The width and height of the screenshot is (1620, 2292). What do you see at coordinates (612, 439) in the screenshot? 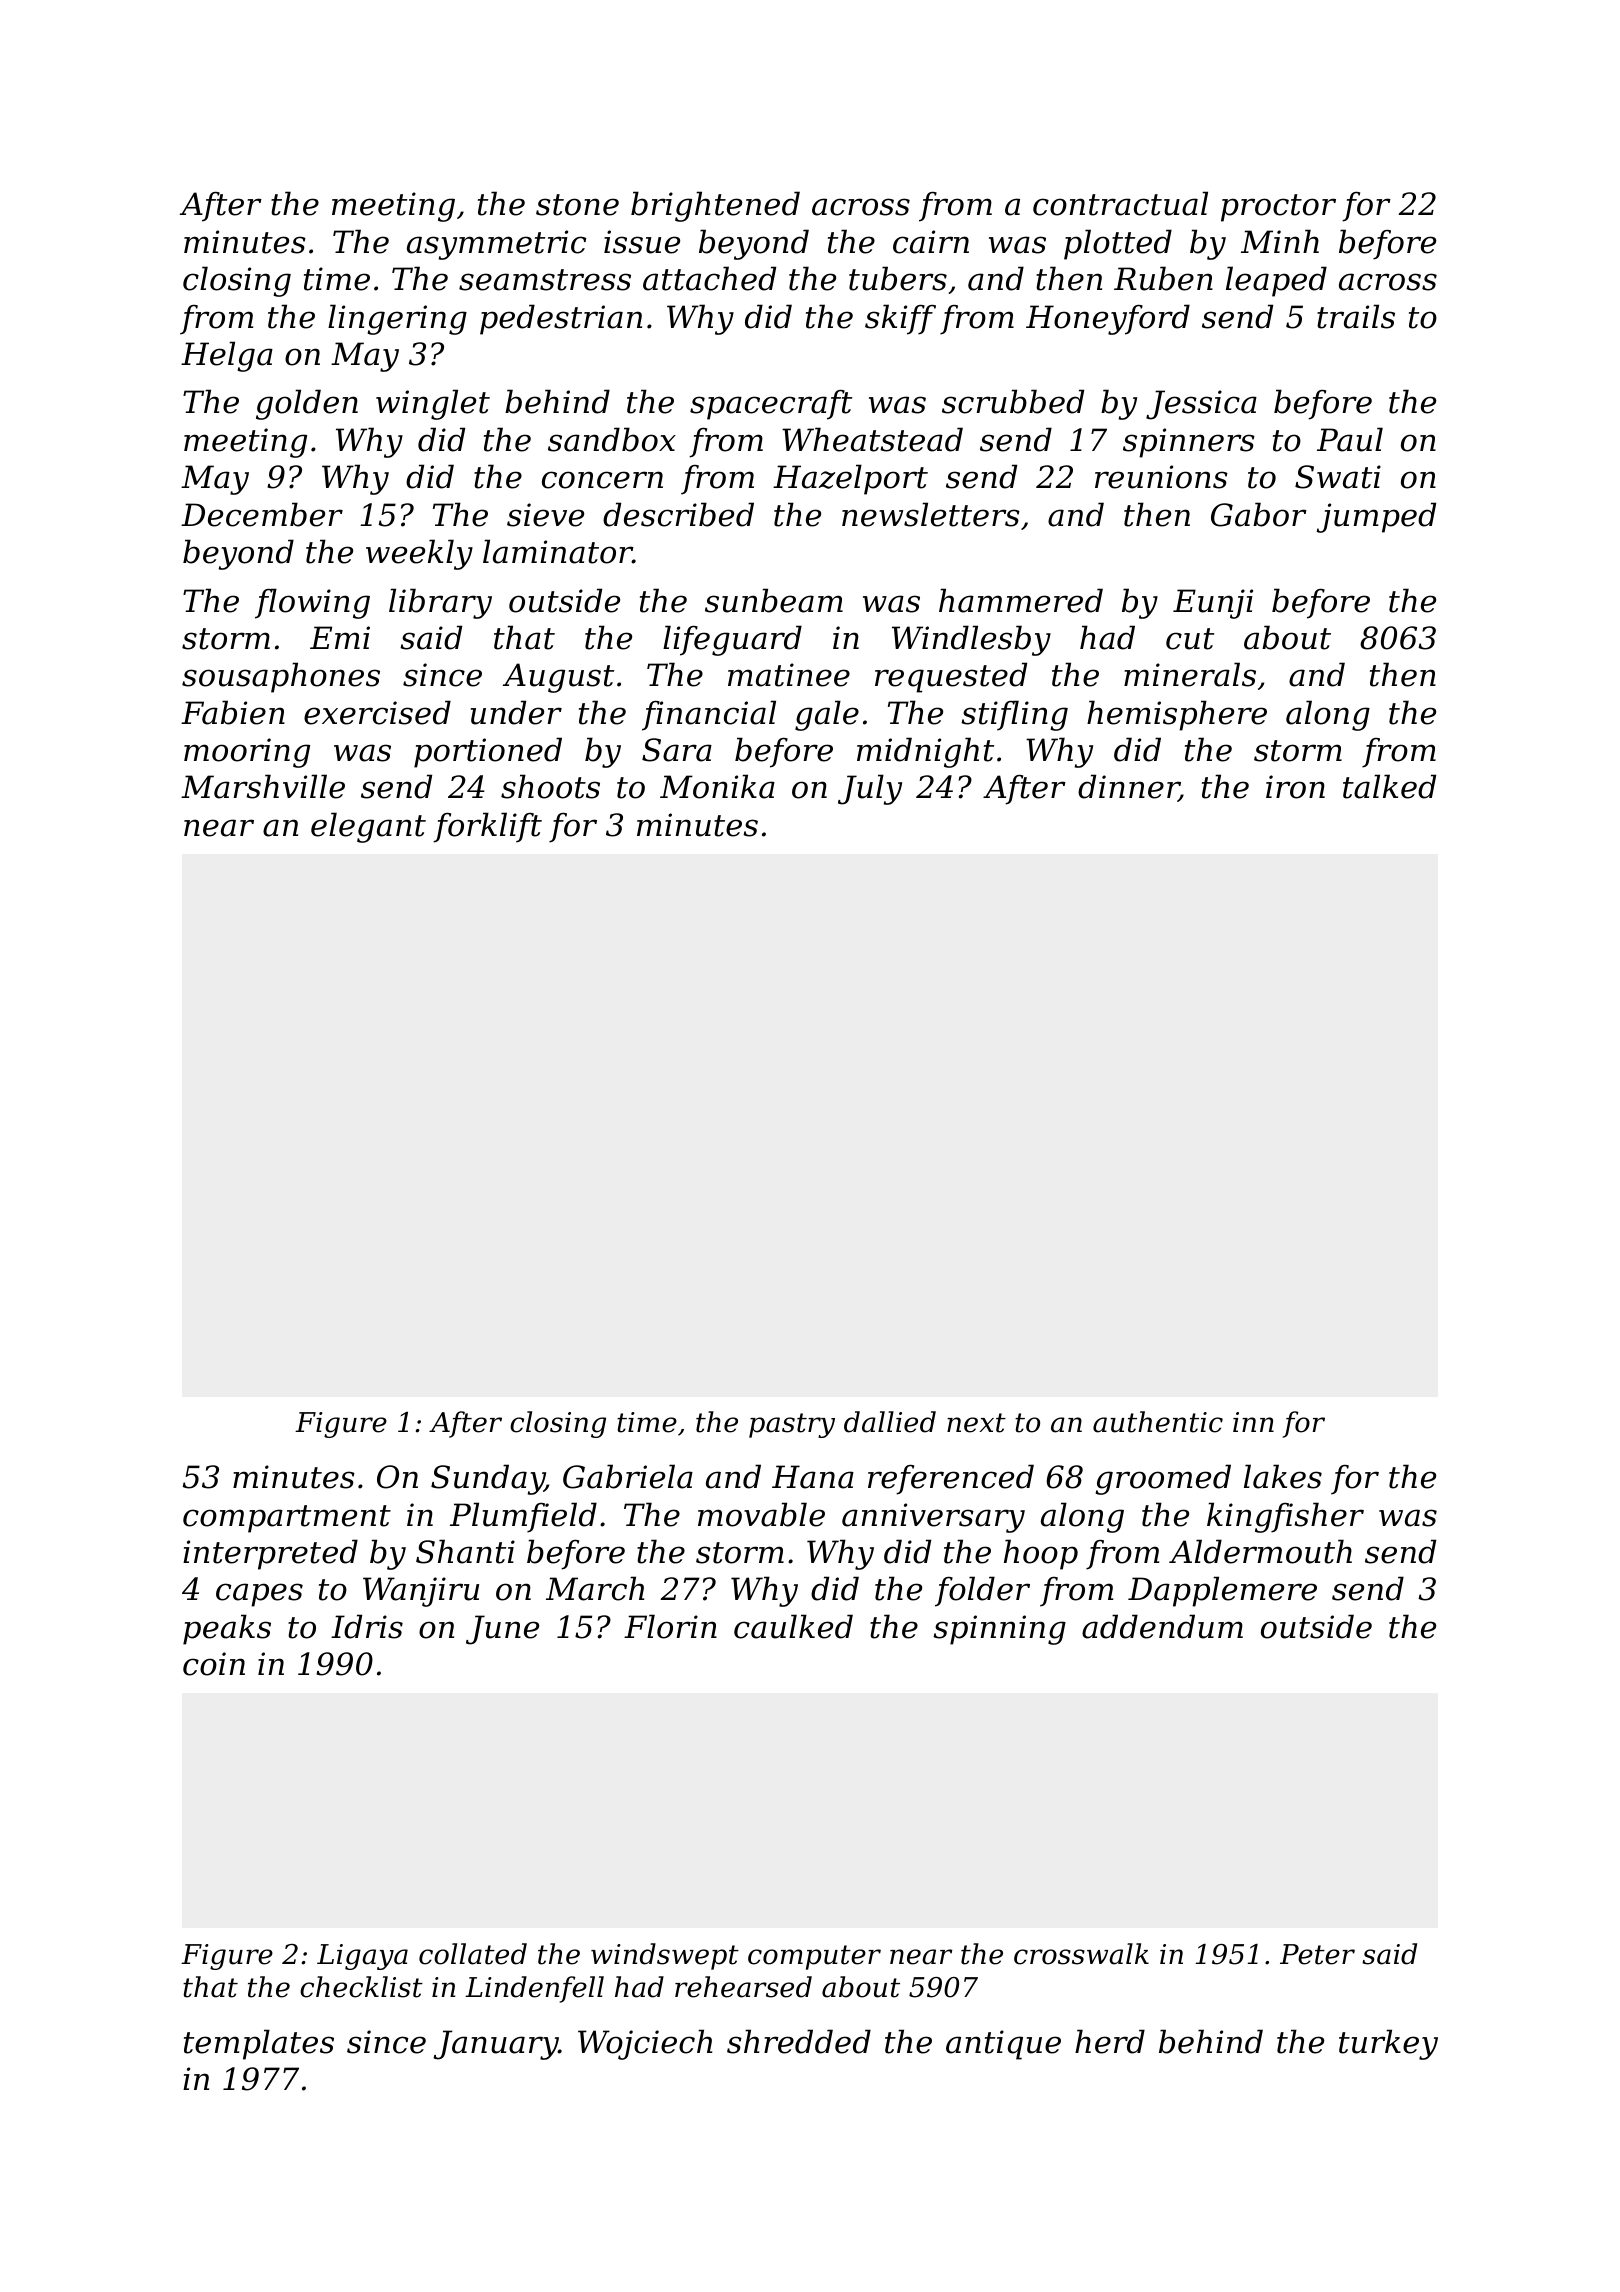
I see `sandbox` at bounding box center [612, 439].
